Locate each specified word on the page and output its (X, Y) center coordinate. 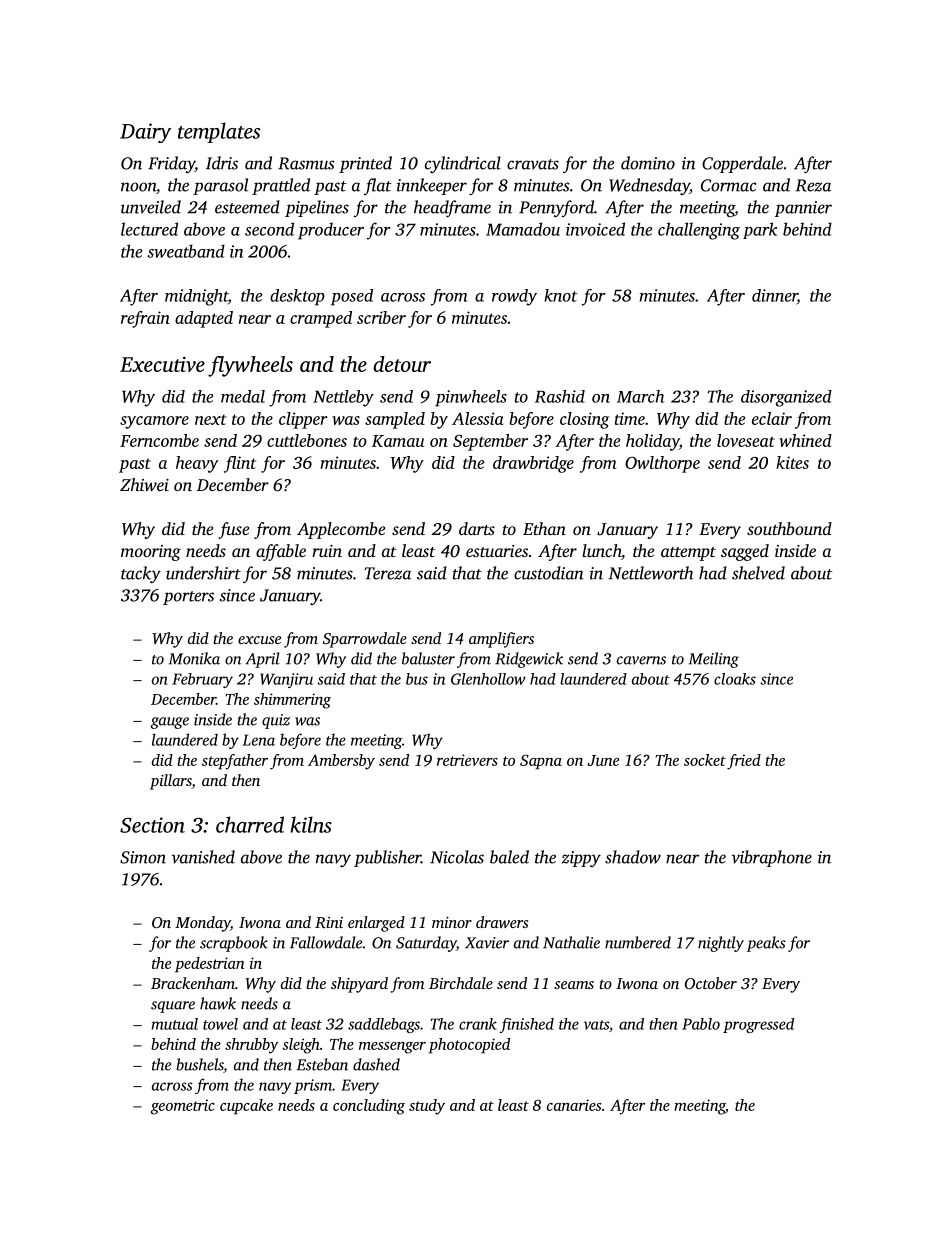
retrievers (467, 760)
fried (744, 762)
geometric (183, 1107)
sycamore (154, 422)
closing (584, 420)
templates (219, 132)
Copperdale (742, 164)
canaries (574, 1105)
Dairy (145, 133)
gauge (170, 723)
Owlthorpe (662, 464)
